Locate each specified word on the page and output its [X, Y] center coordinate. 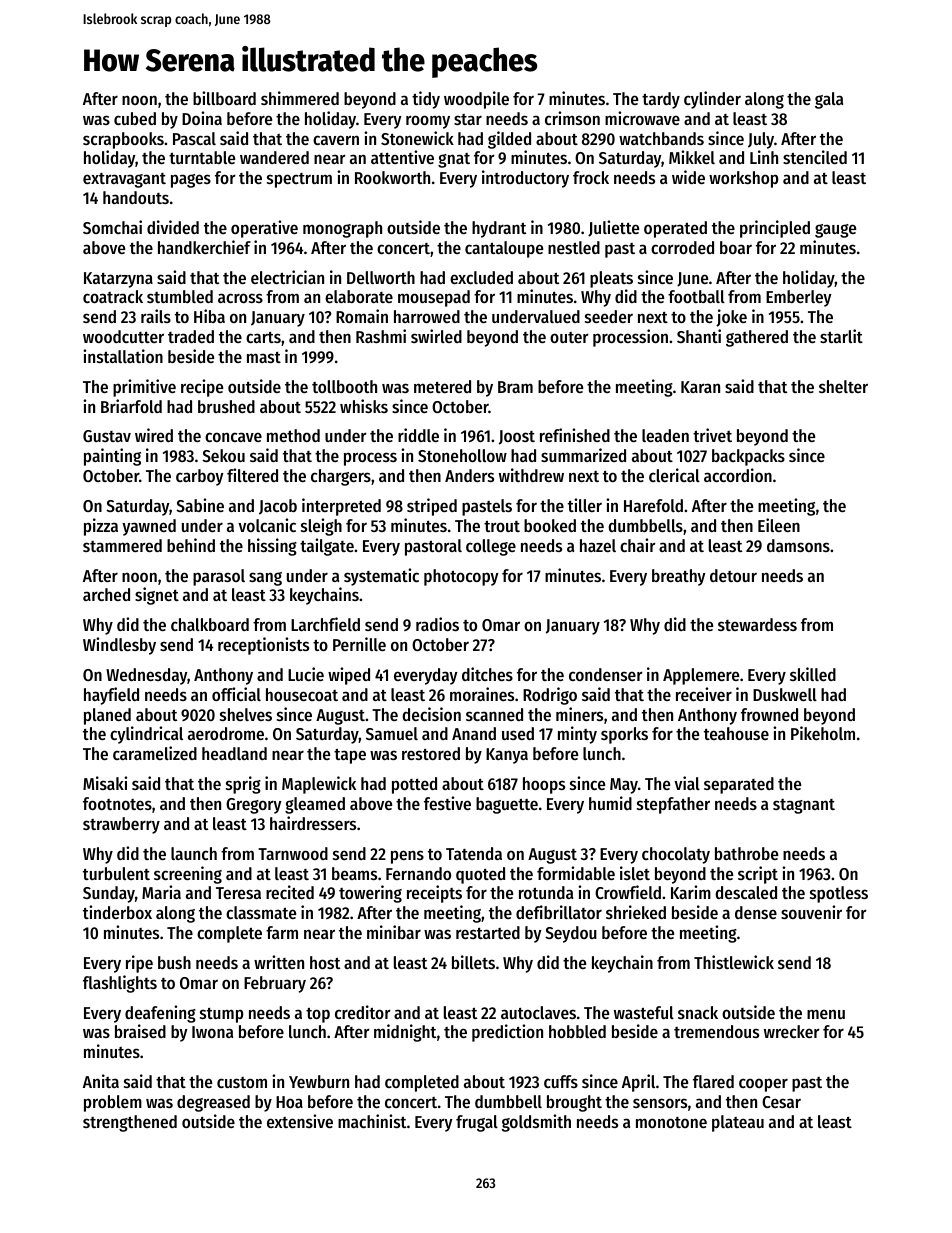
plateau [738, 1123]
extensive [300, 1121]
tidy [426, 100]
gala [829, 100]
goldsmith [536, 1123]
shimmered [300, 98]
